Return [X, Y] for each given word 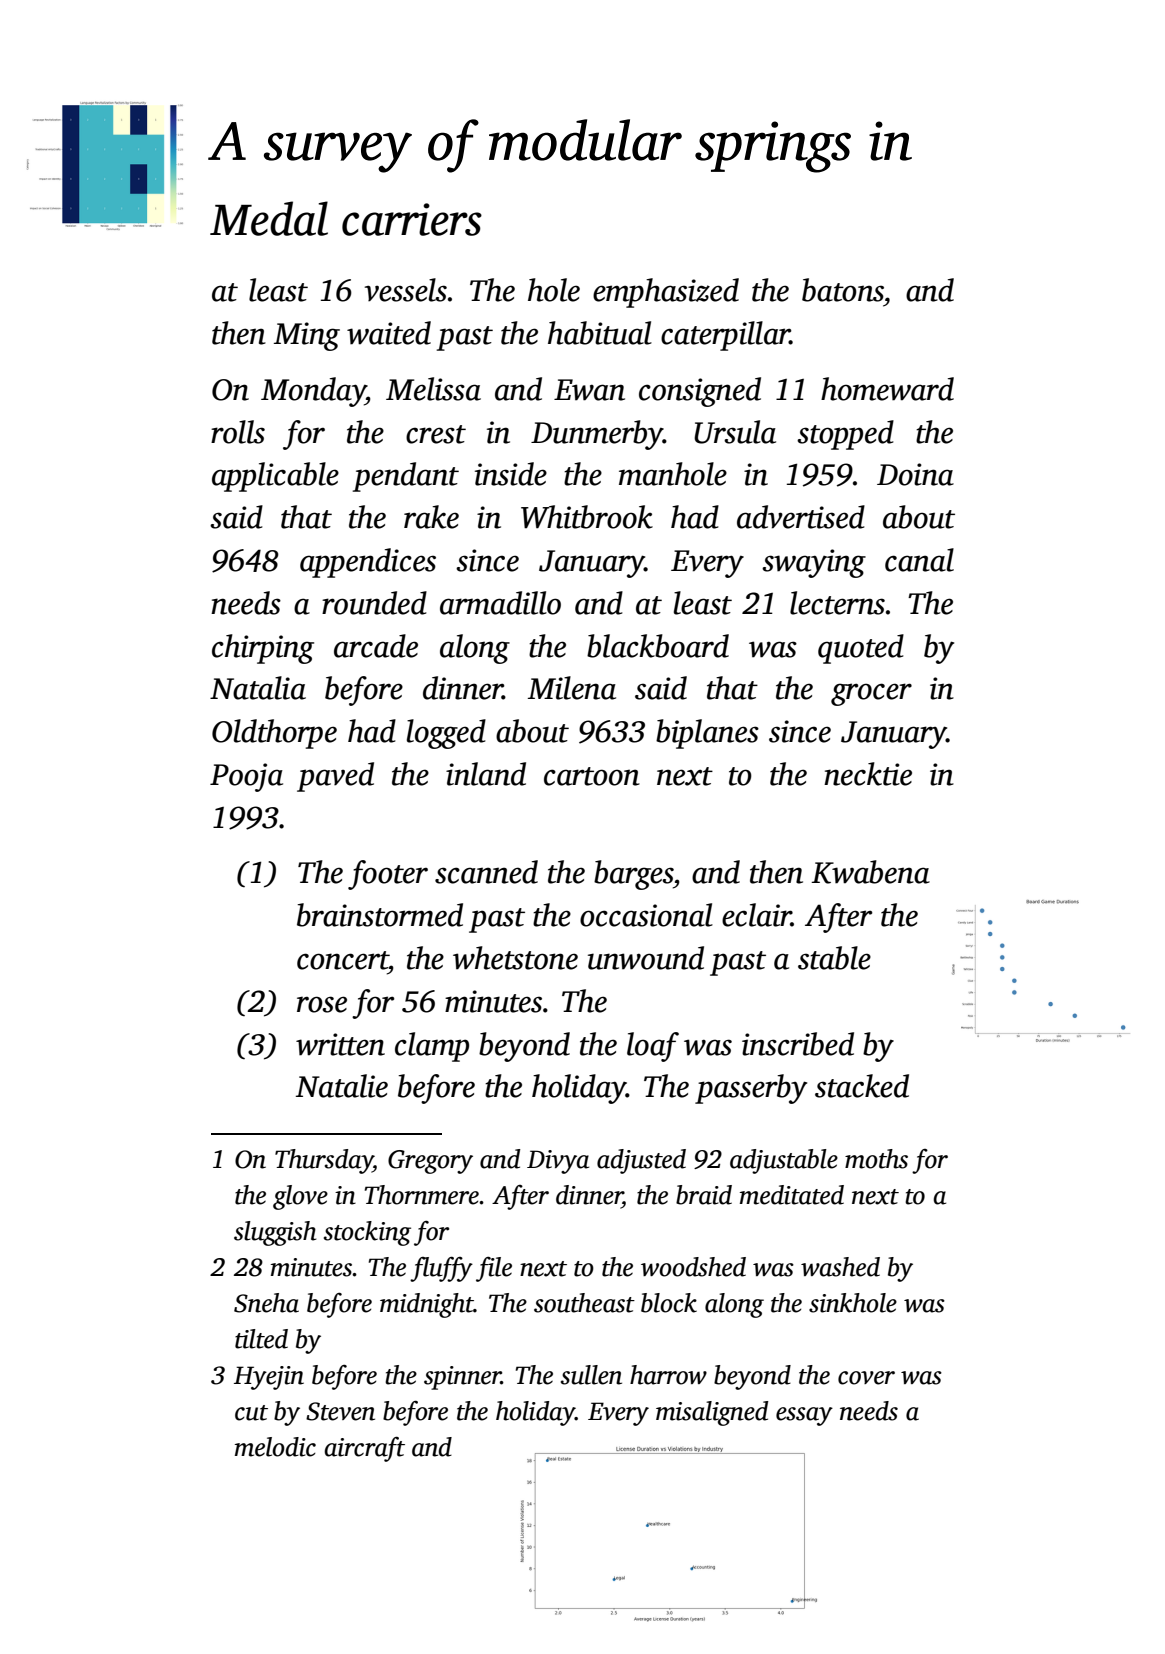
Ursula [735, 432]
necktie [868, 774]
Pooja [246, 777]
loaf [653, 1047]
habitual [600, 333]
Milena [572, 688]
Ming [307, 336]
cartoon [592, 776]
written [340, 1044]
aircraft [364, 1449]
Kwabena [870, 872]
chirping [263, 649]
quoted [861, 649]
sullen [591, 1375]
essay [804, 1416]
